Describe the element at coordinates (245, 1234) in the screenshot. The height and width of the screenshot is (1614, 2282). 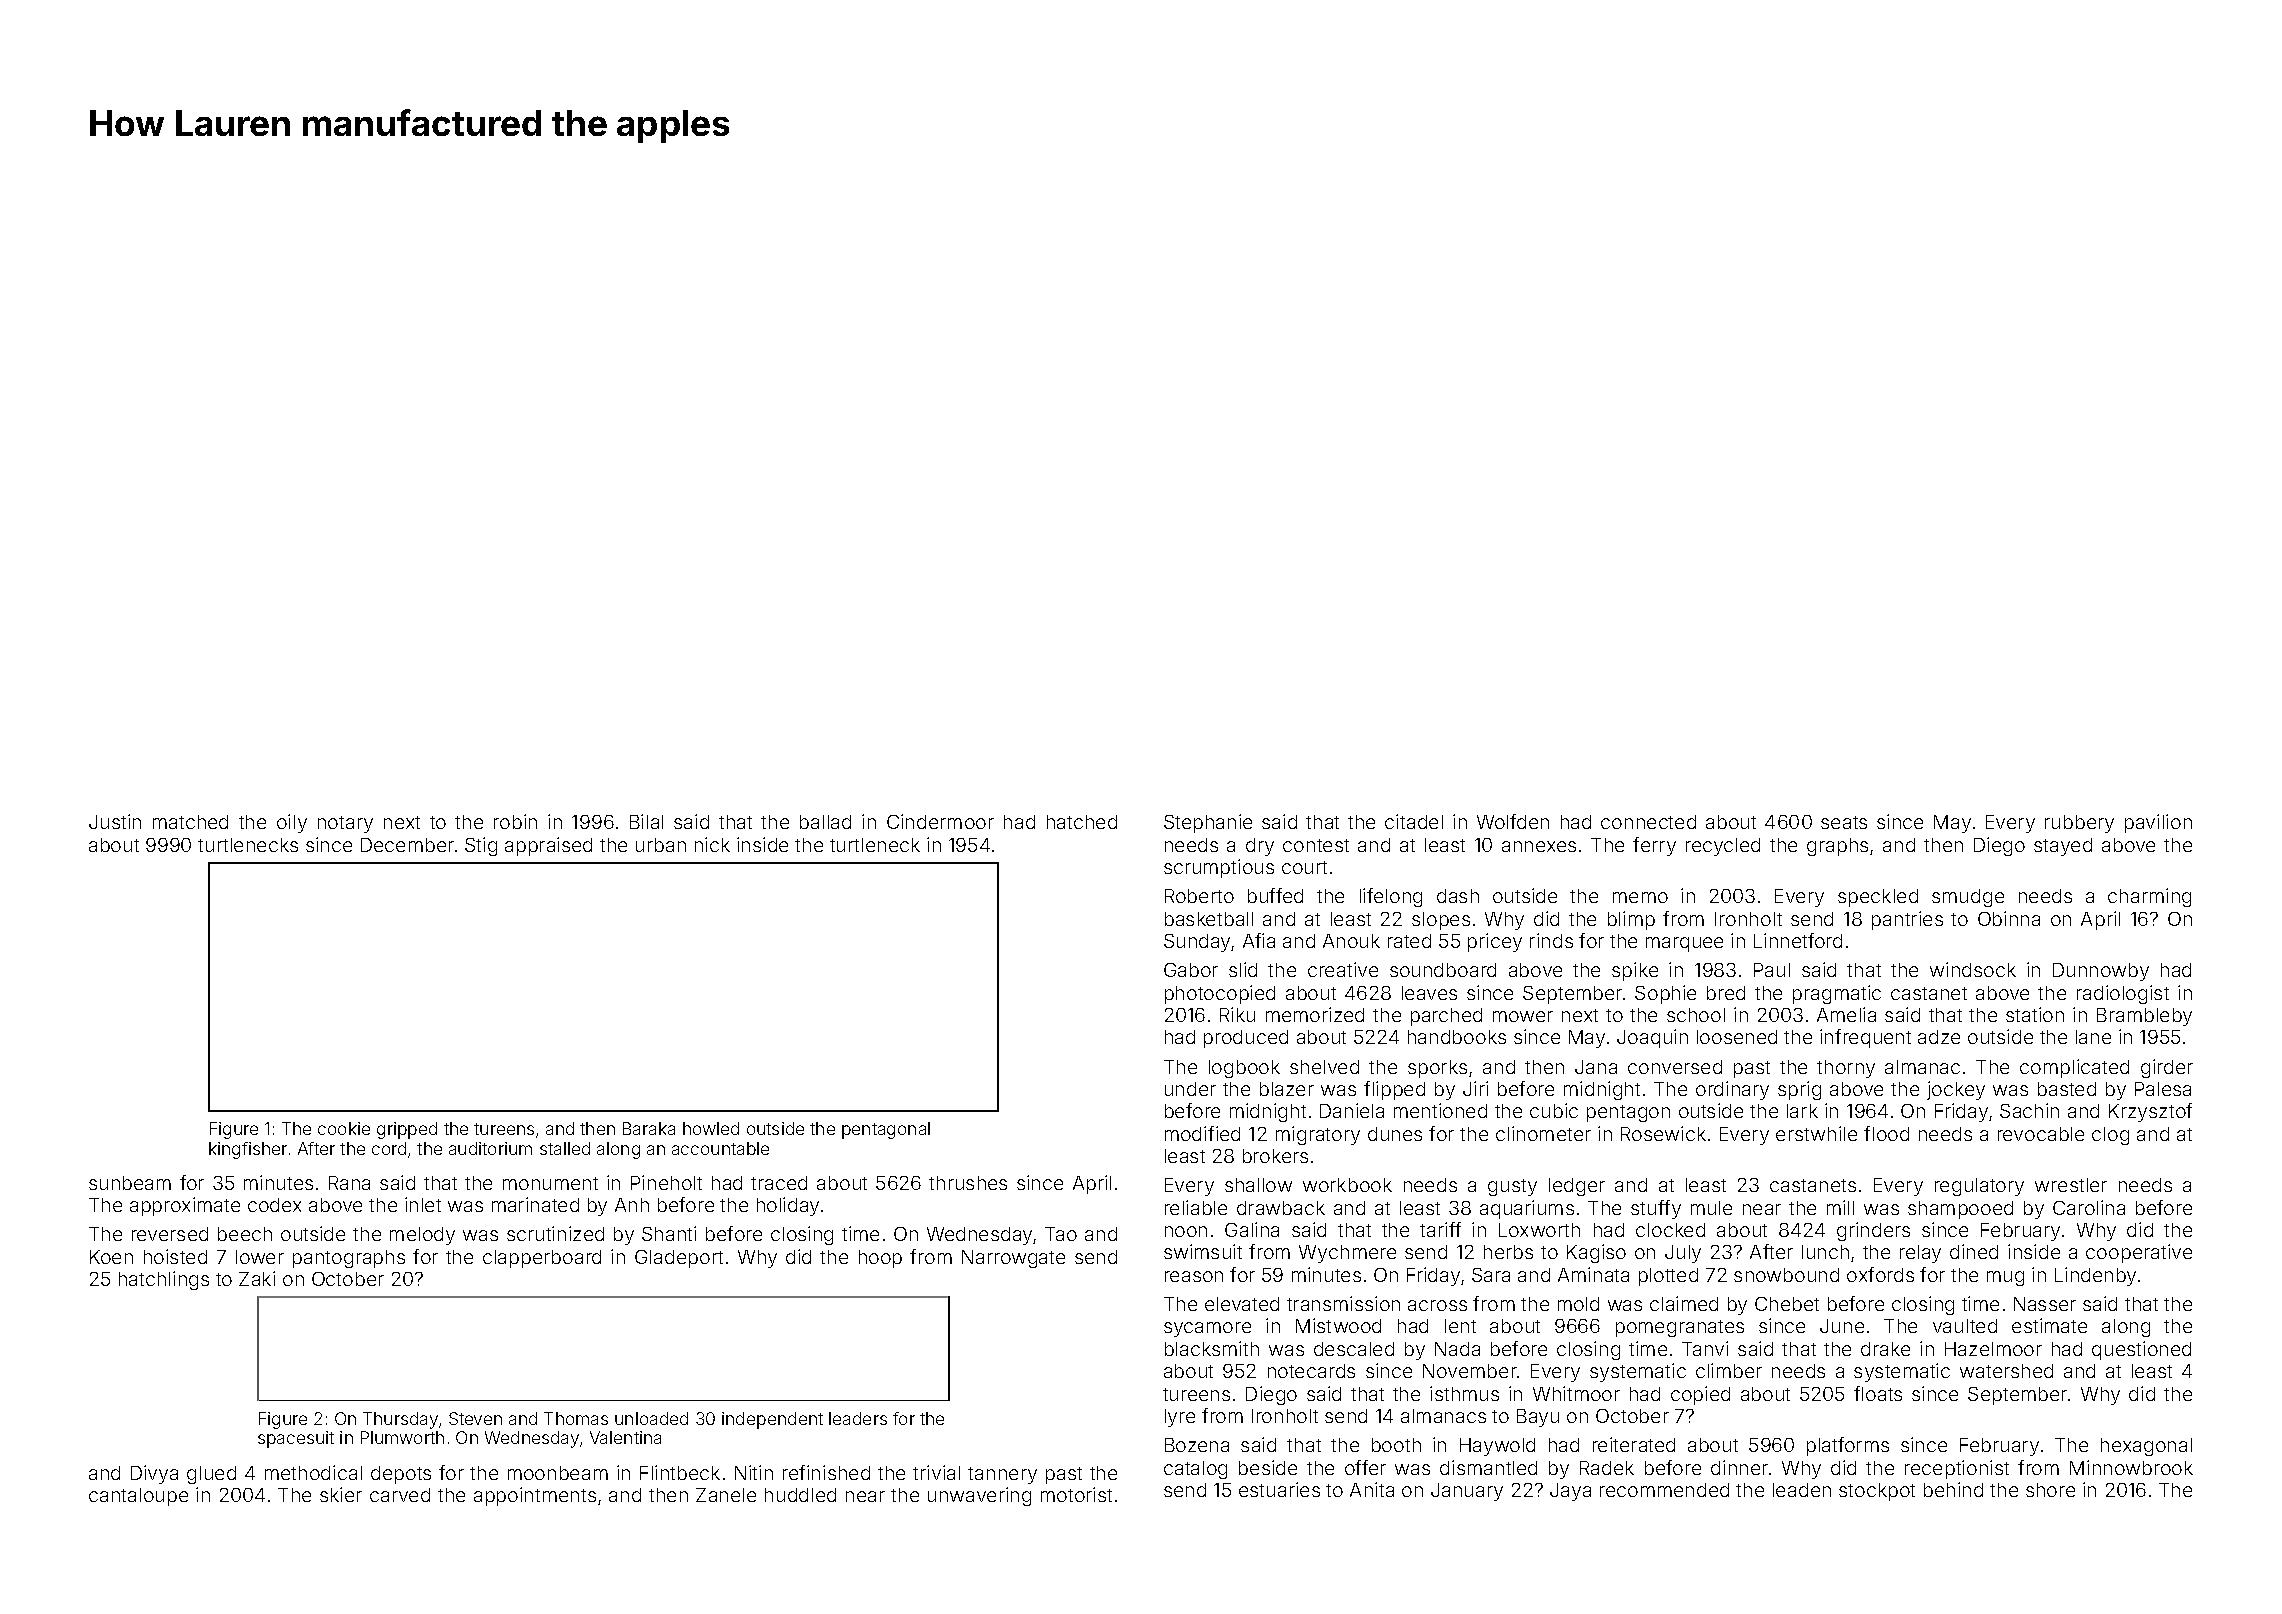
I see `beech` at that location.
